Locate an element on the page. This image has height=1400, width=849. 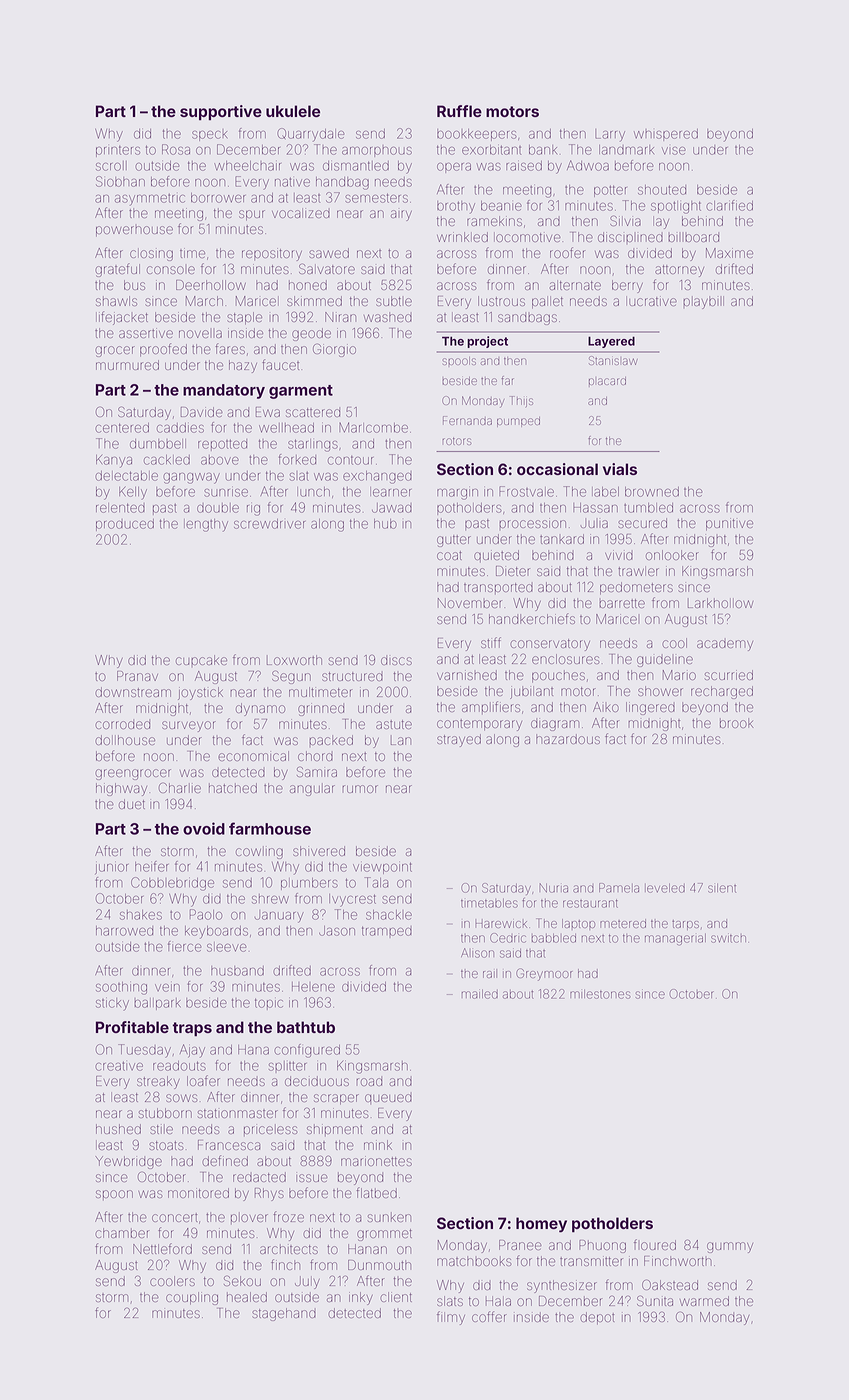
Julia is located at coordinates (594, 524).
